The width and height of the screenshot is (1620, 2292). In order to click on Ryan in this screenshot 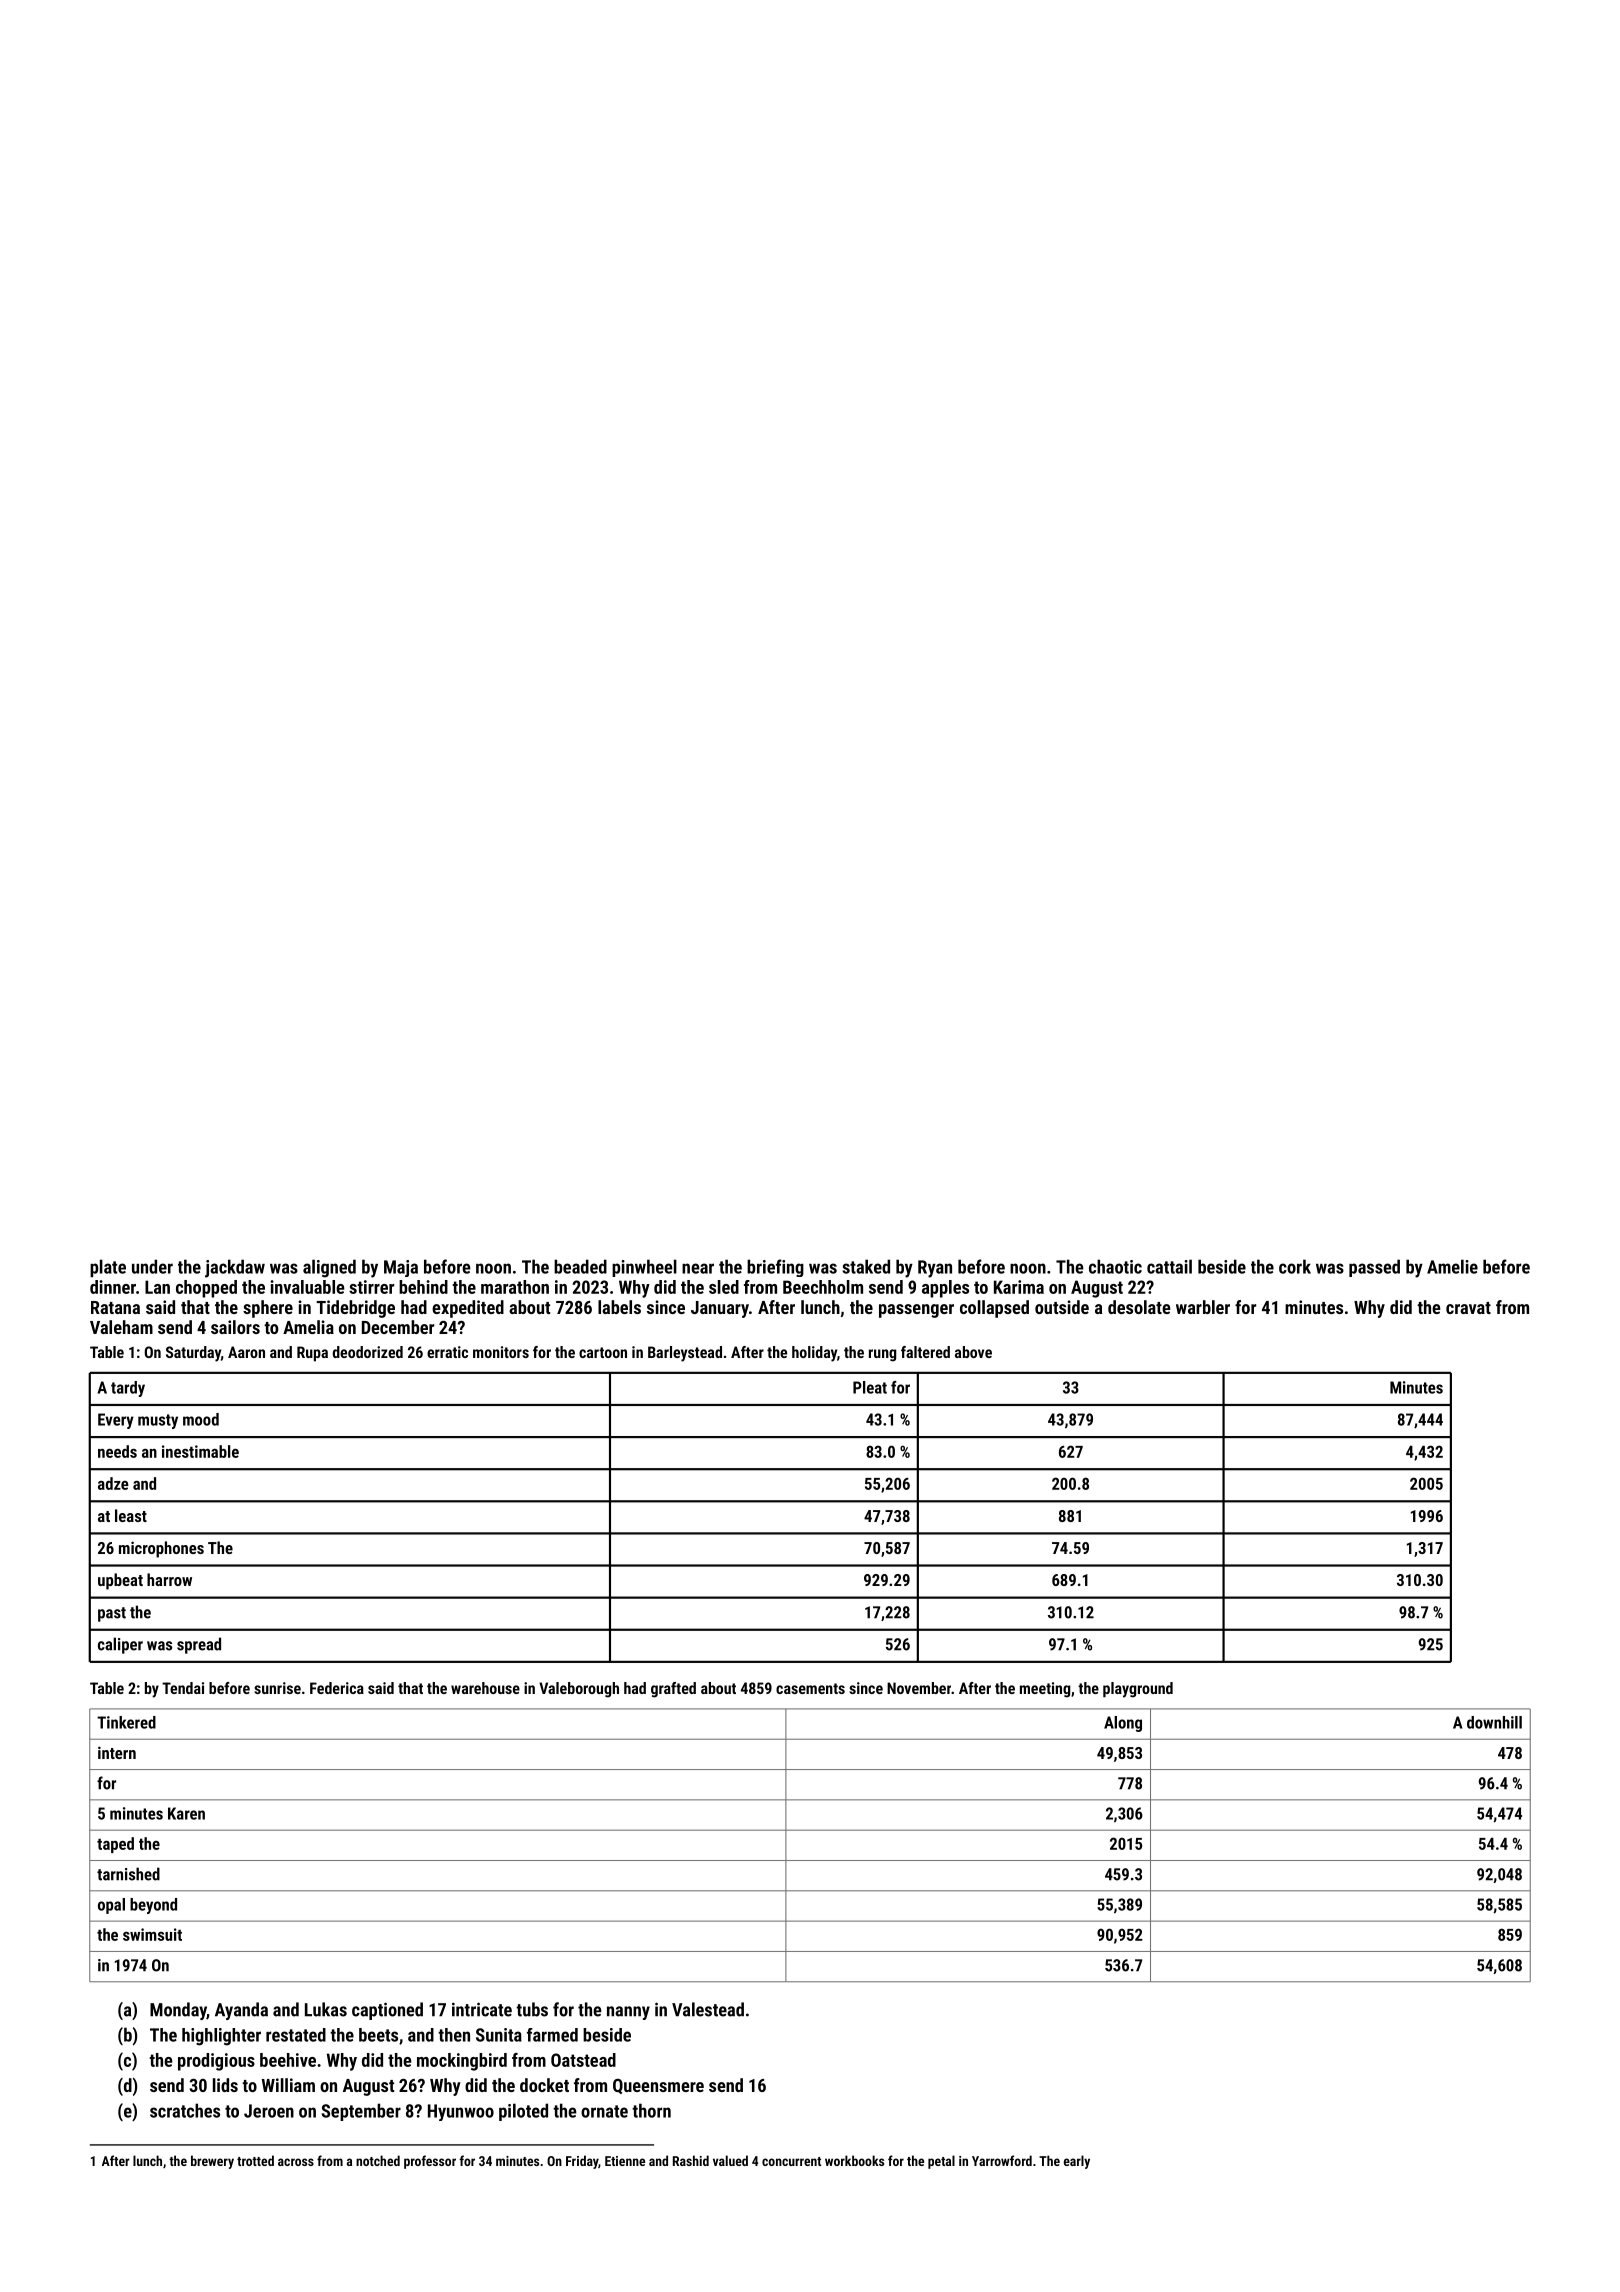, I will do `click(935, 1269)`.
